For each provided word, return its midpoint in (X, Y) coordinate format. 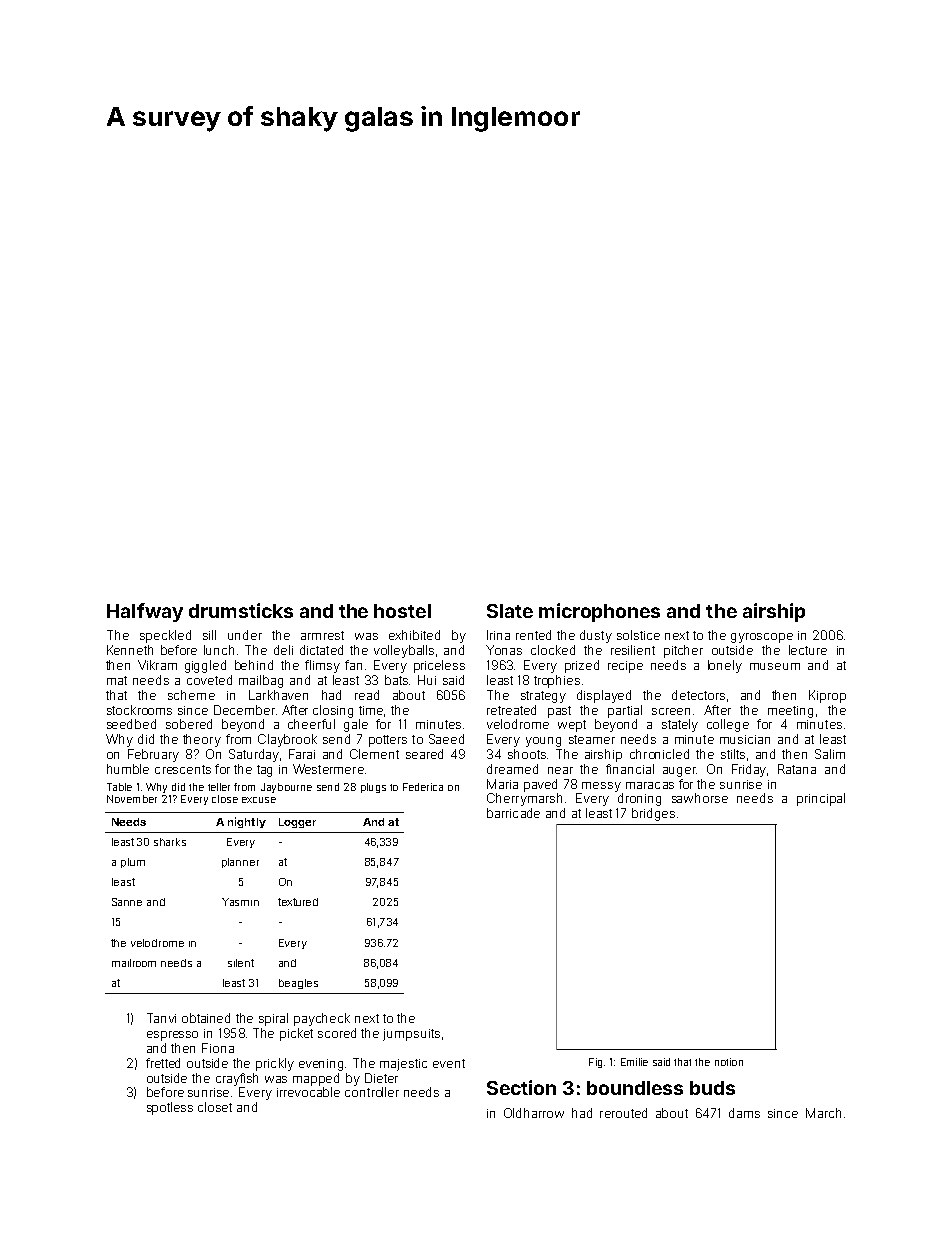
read (367, 695)
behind (254, 665)
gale (356, 725)
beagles (298, 984)
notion (729, 1062)
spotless (170, 1108)
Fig (595, 1063)
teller (219, 787)
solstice (638, 635)
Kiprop (827, 696)
